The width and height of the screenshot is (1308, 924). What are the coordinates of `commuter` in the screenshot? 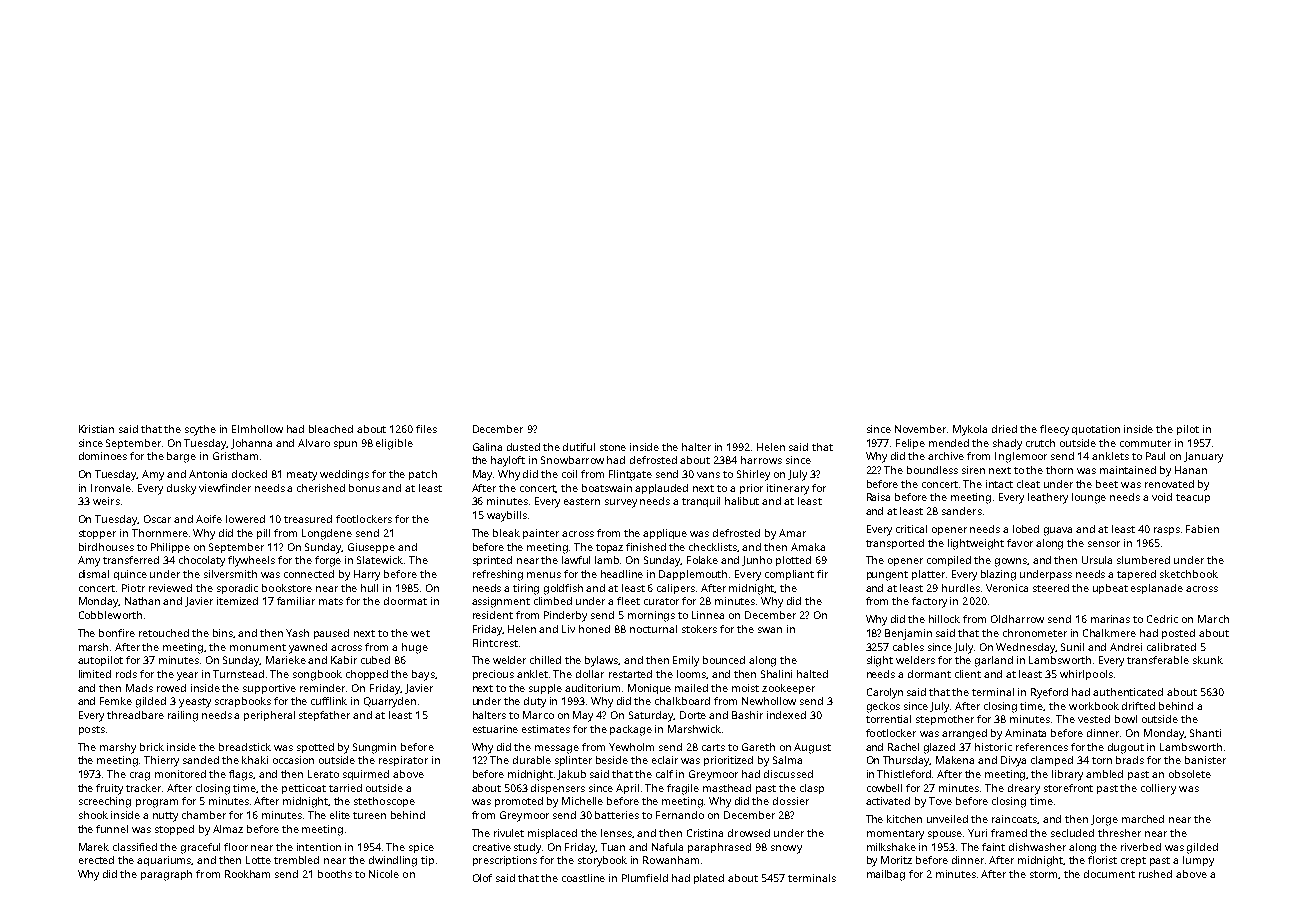 It's located at (1145, 443).
